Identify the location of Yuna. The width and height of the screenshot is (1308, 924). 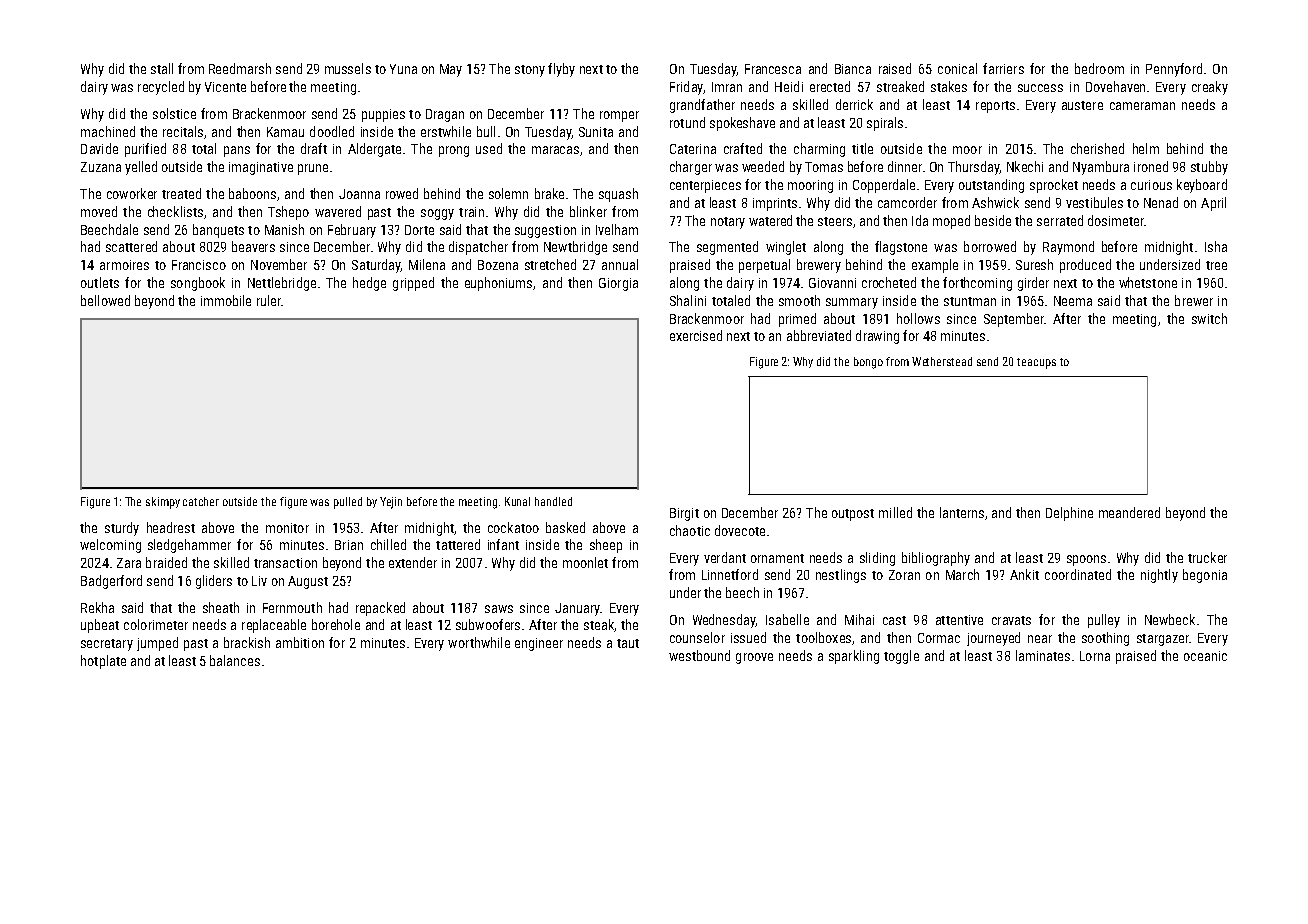
(403, 69).
